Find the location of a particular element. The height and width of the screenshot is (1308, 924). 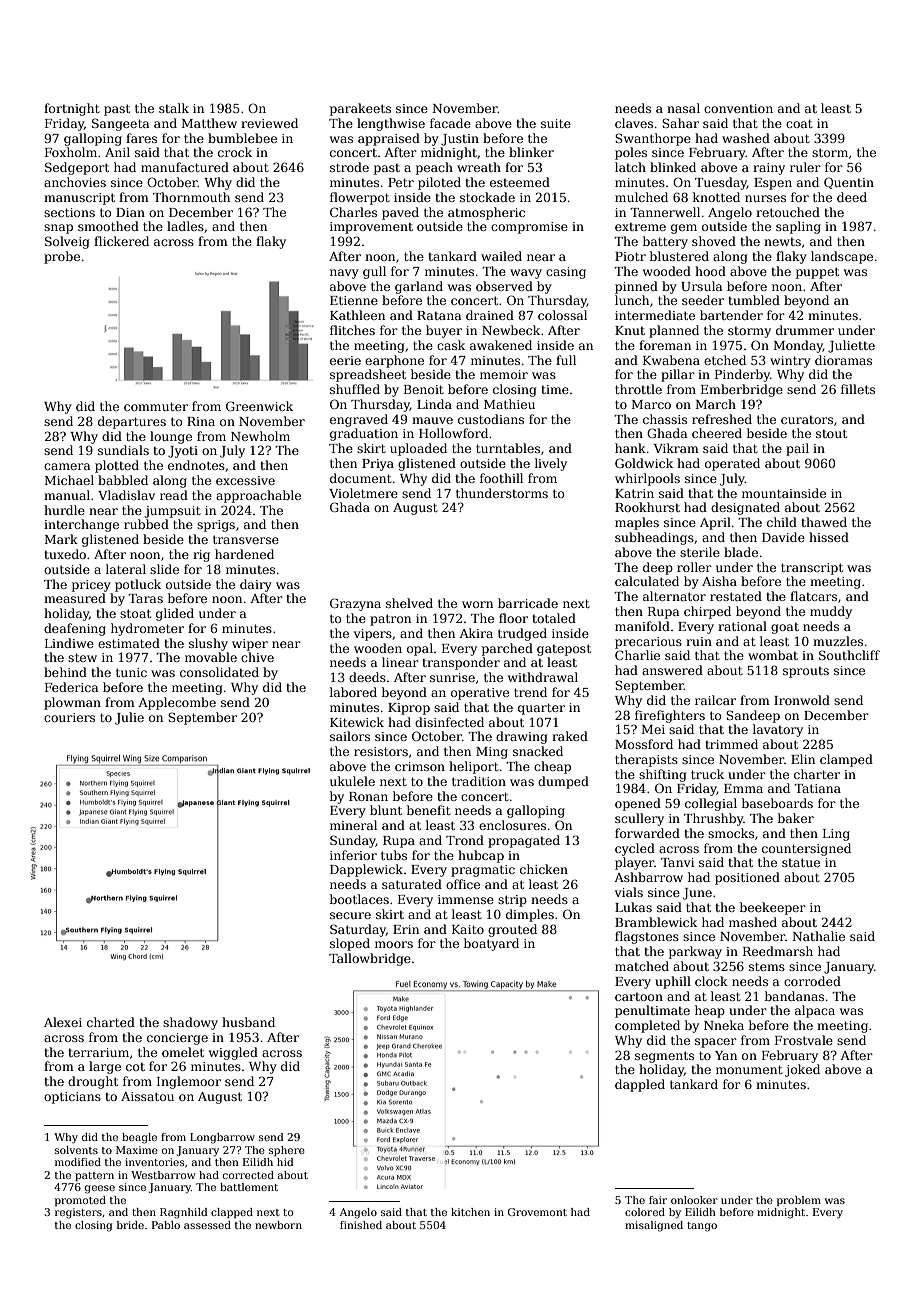

commuter is located at coordinates (156, 406).
